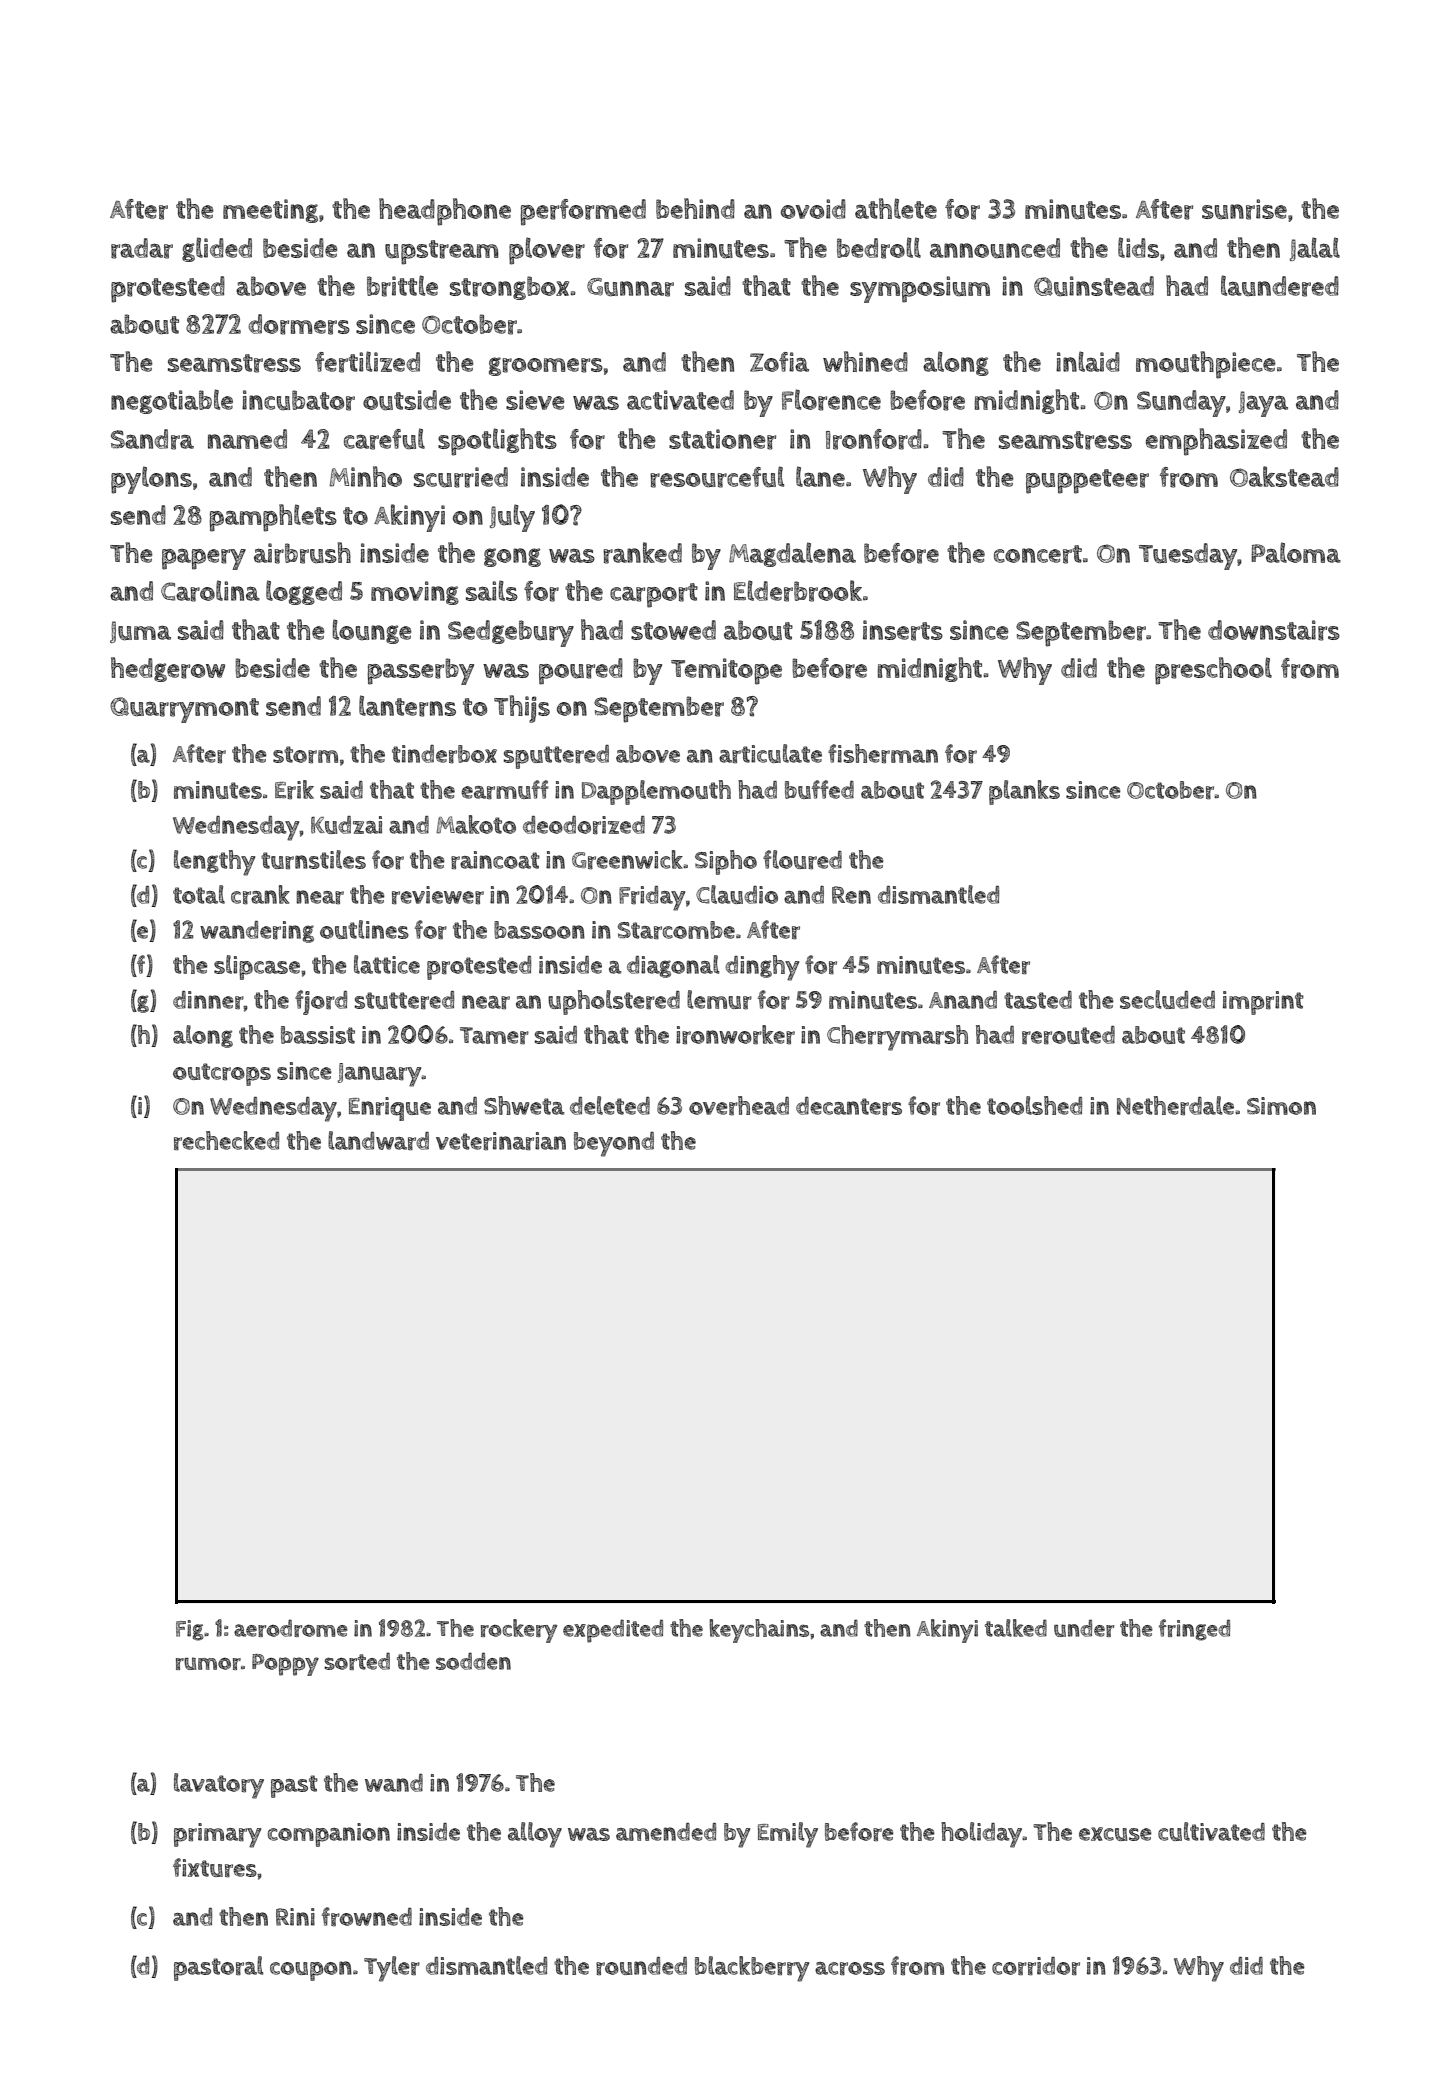 This screenshot has width=1450, height=2100. What do you see at coordinates (1194, 1630) in the screenshot?
I see `fringed` at bounding box center [1194, 1630].
